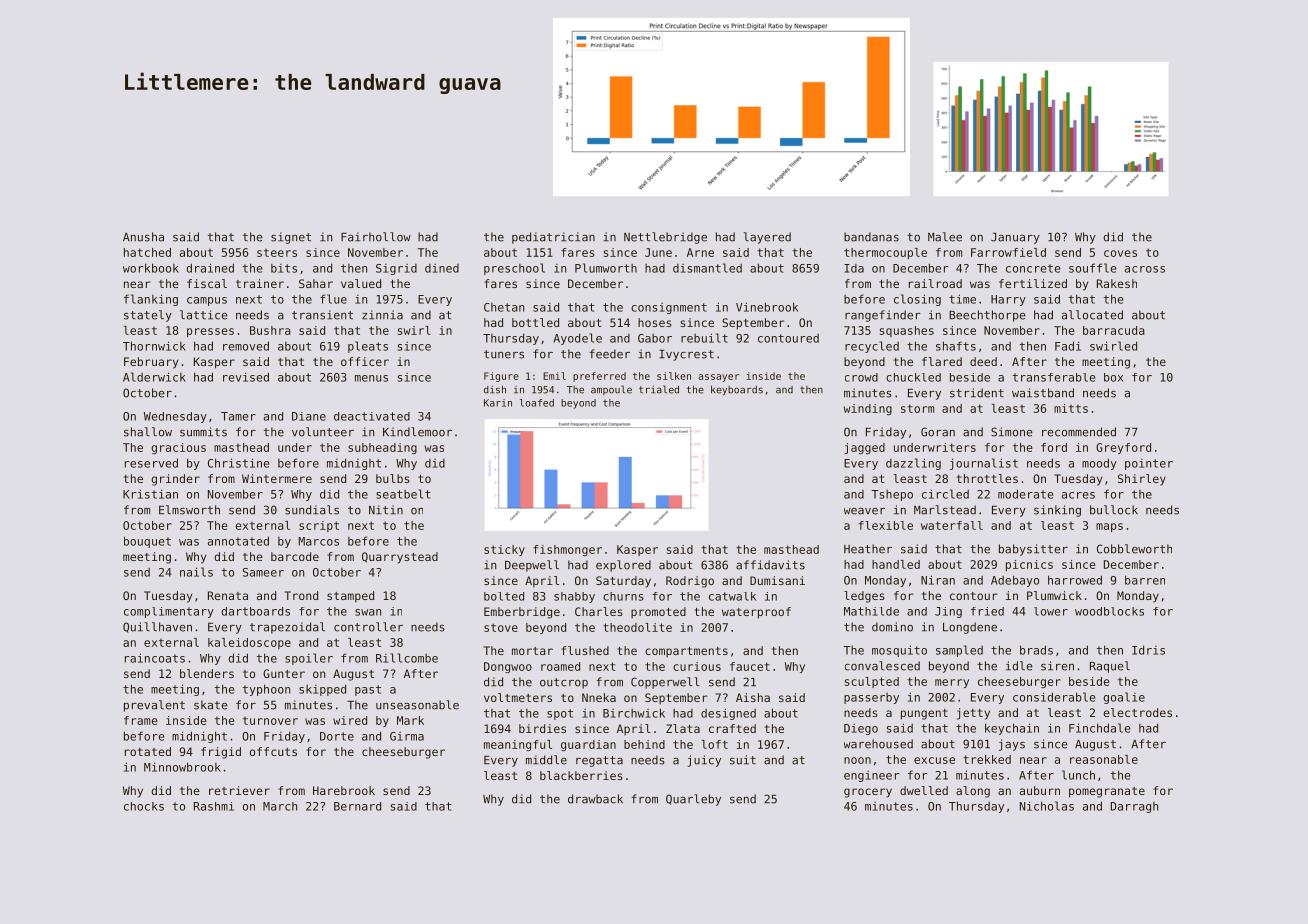 The image size is (1308, 924). Describe the element at coordinates (896, 564) in the image. I see `handled` at that location.
